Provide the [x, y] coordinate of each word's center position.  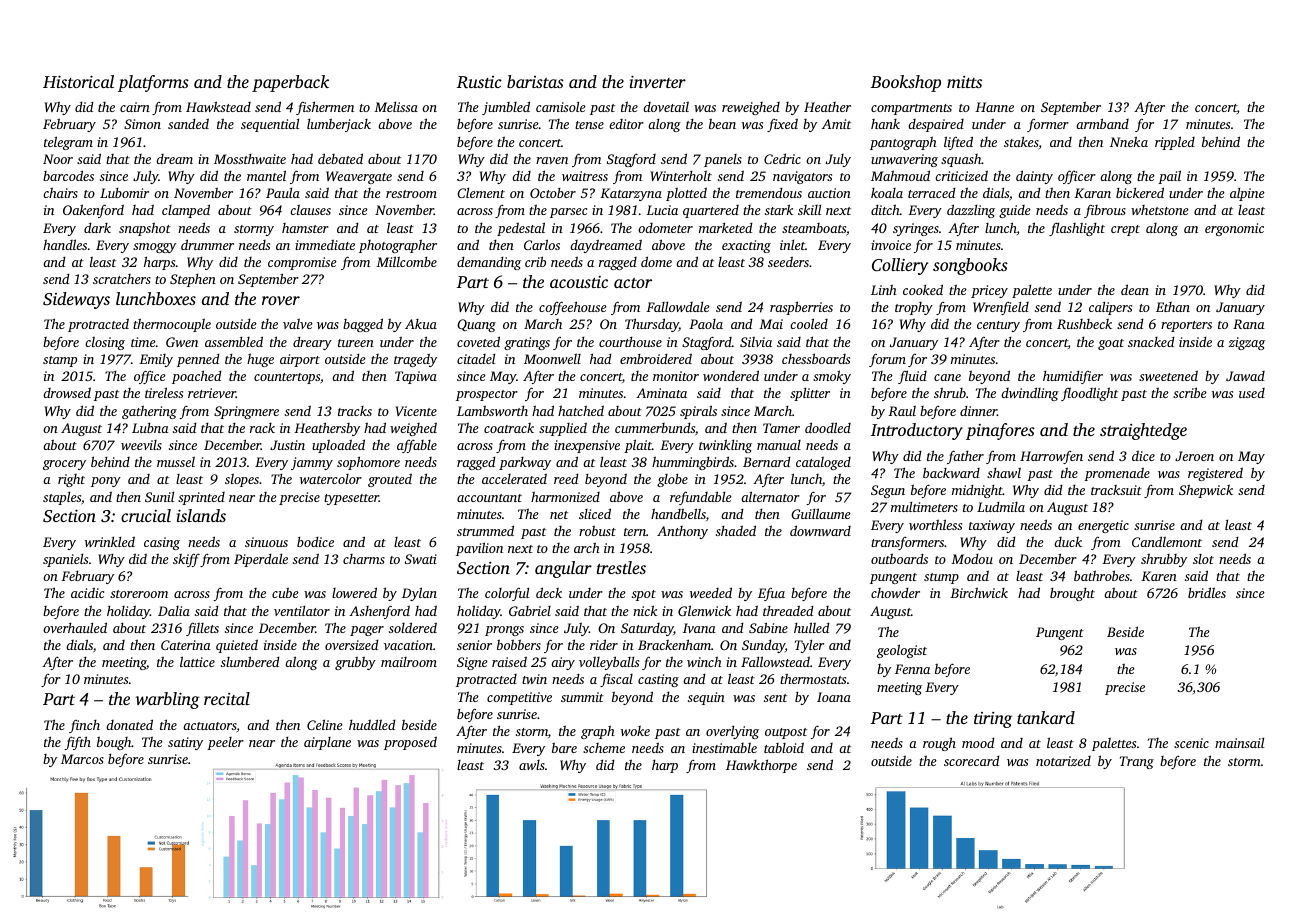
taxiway [992, 526]
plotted [686, 194]
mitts [964, 82]
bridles [1207, 592]
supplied [563, 429]
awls [532, 765]
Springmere [246, 412]
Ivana [699, 628]
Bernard [767, 462]
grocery [64, 465]
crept [1125, 230]
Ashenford [379, 612]
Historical [78, 81]
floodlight [1089, 394]
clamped [186, 211]
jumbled [506, 108]
